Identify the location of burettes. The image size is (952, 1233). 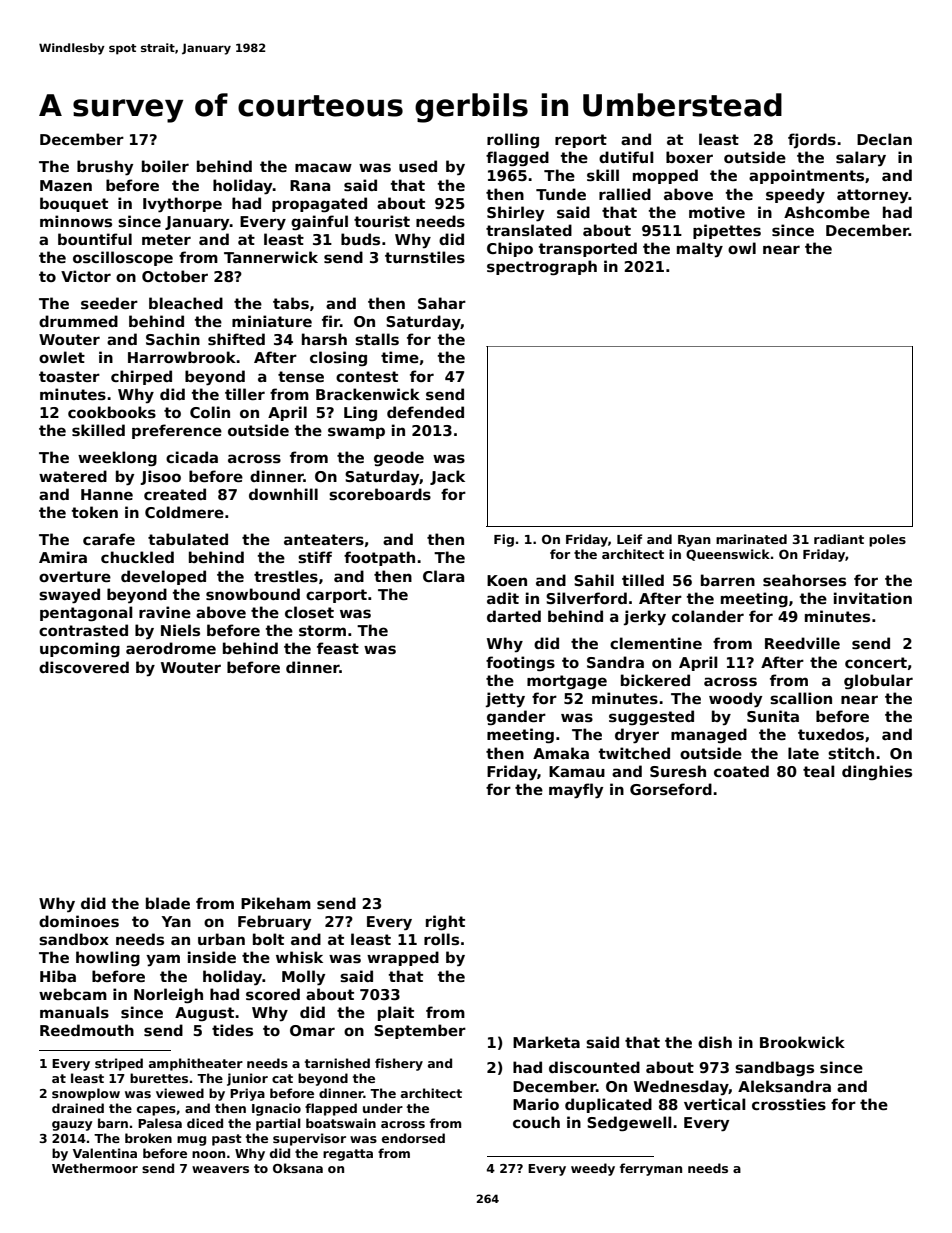
(159, 1078).
